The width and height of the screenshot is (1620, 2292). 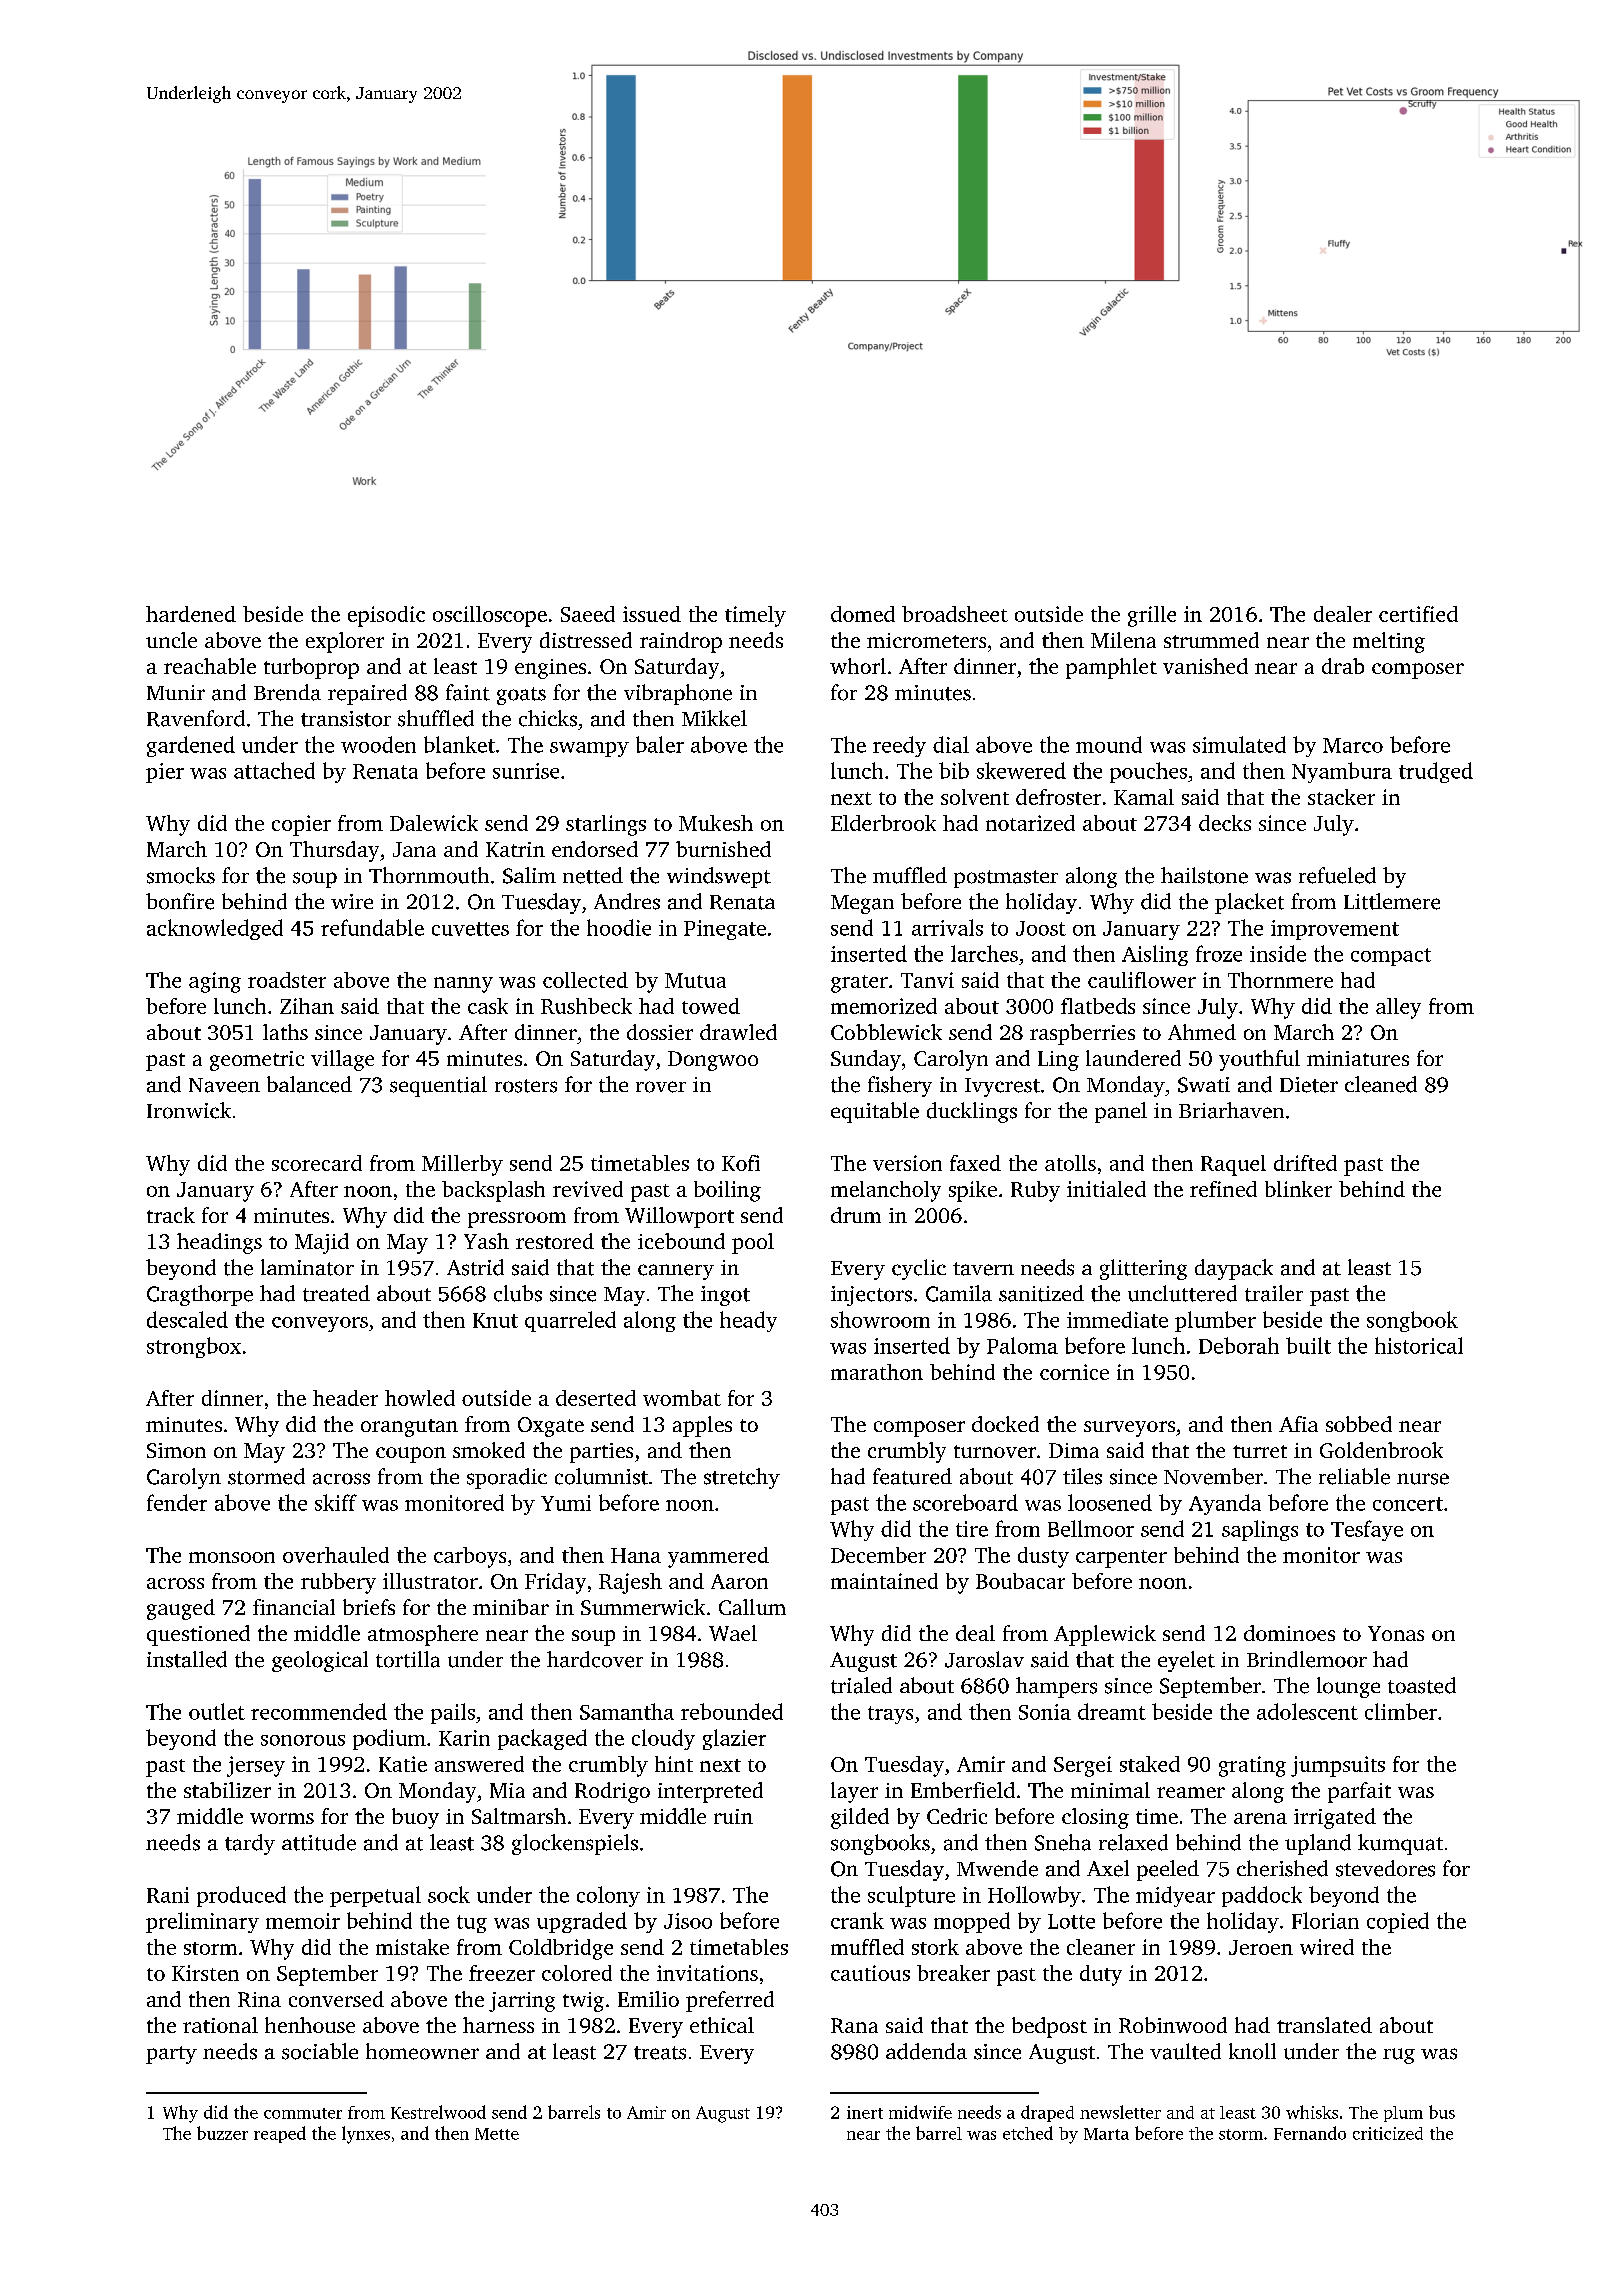 I want to click on refundable, so click(x=372, y=927).
